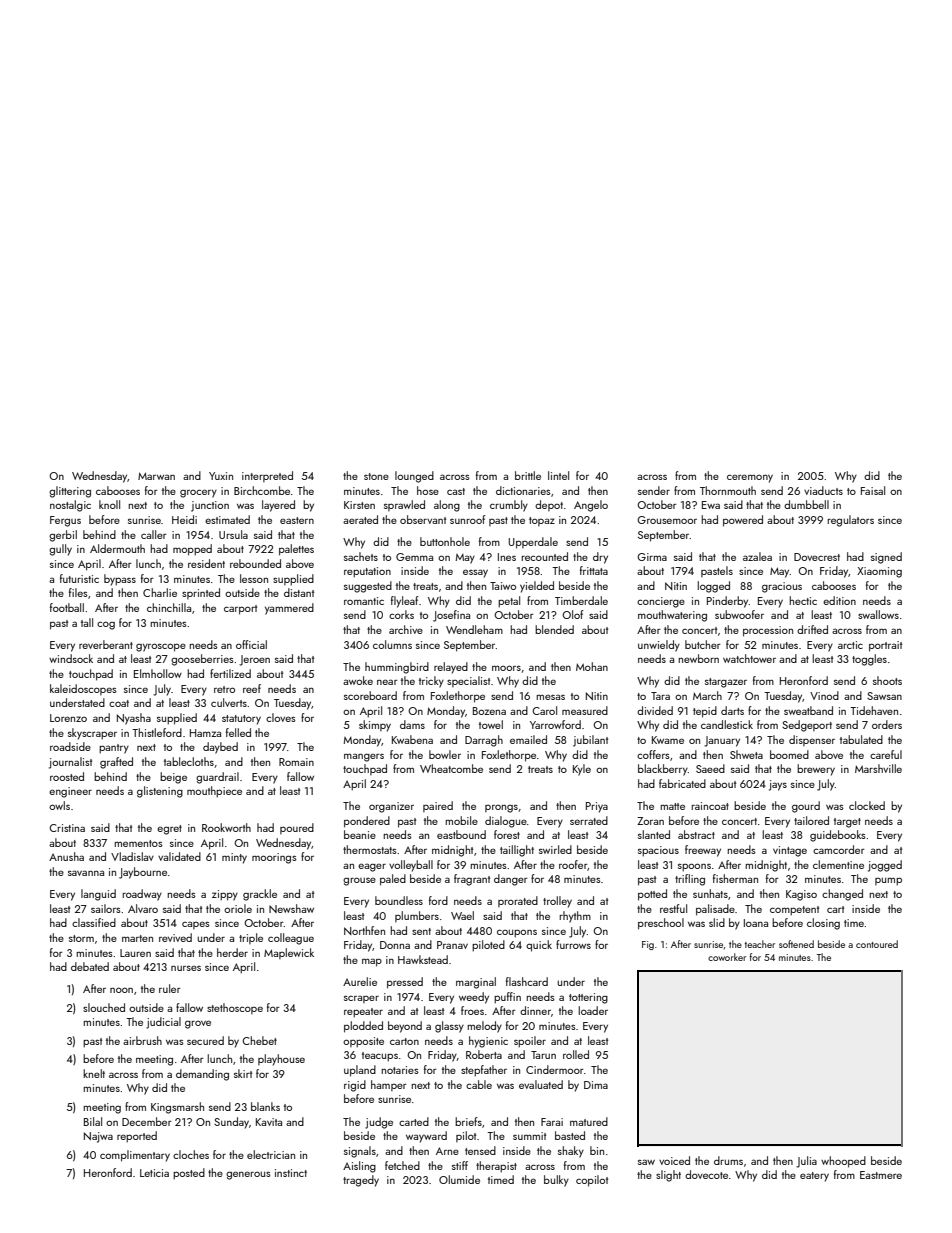 The image size is (952, 1233). What do you see at coordinates (727, 957) in the screenshot?
I see `coworker` at bounding box center [727, 957].
